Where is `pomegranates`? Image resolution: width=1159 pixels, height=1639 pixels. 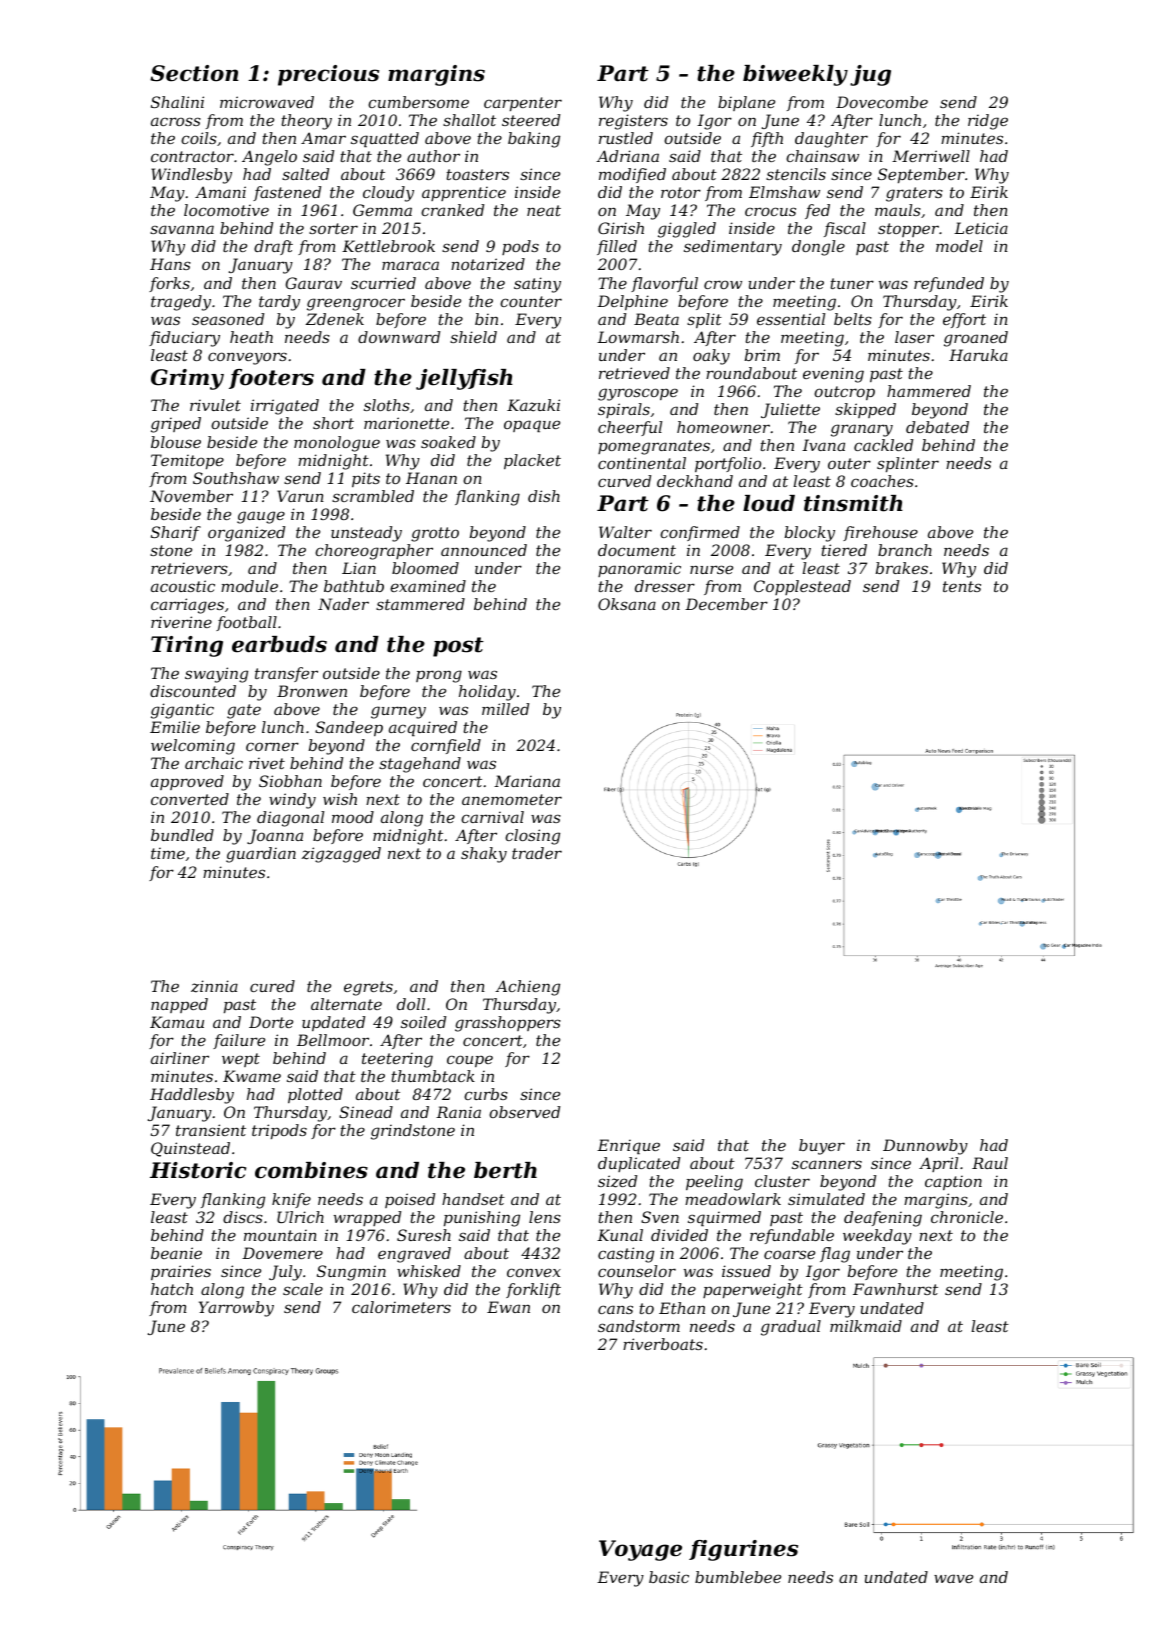 pomegranates is located at coordinates (654, 447).
